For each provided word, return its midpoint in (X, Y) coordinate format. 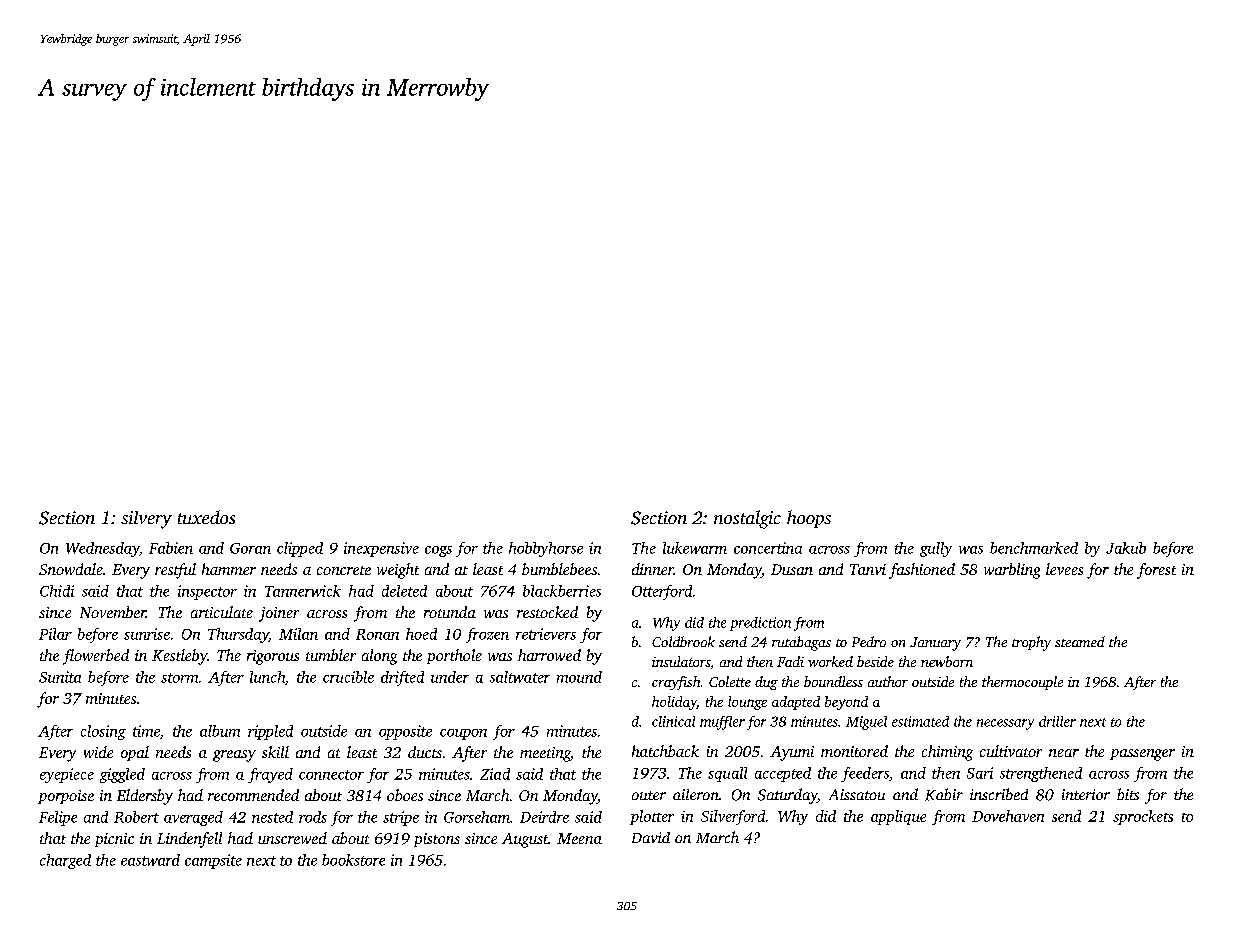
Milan (298, 634)
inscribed (999, 794)
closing (103, 732)
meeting (545, 754)
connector (331, 775)
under (450, 677)
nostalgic (747, 519)
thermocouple (1022, 683)
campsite (213, 861)
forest (1156, 571)
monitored (854, 751)
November (113, 612)
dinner (652, 569)
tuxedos (206, 517)
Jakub (1126, 548)
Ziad (495, 774)
